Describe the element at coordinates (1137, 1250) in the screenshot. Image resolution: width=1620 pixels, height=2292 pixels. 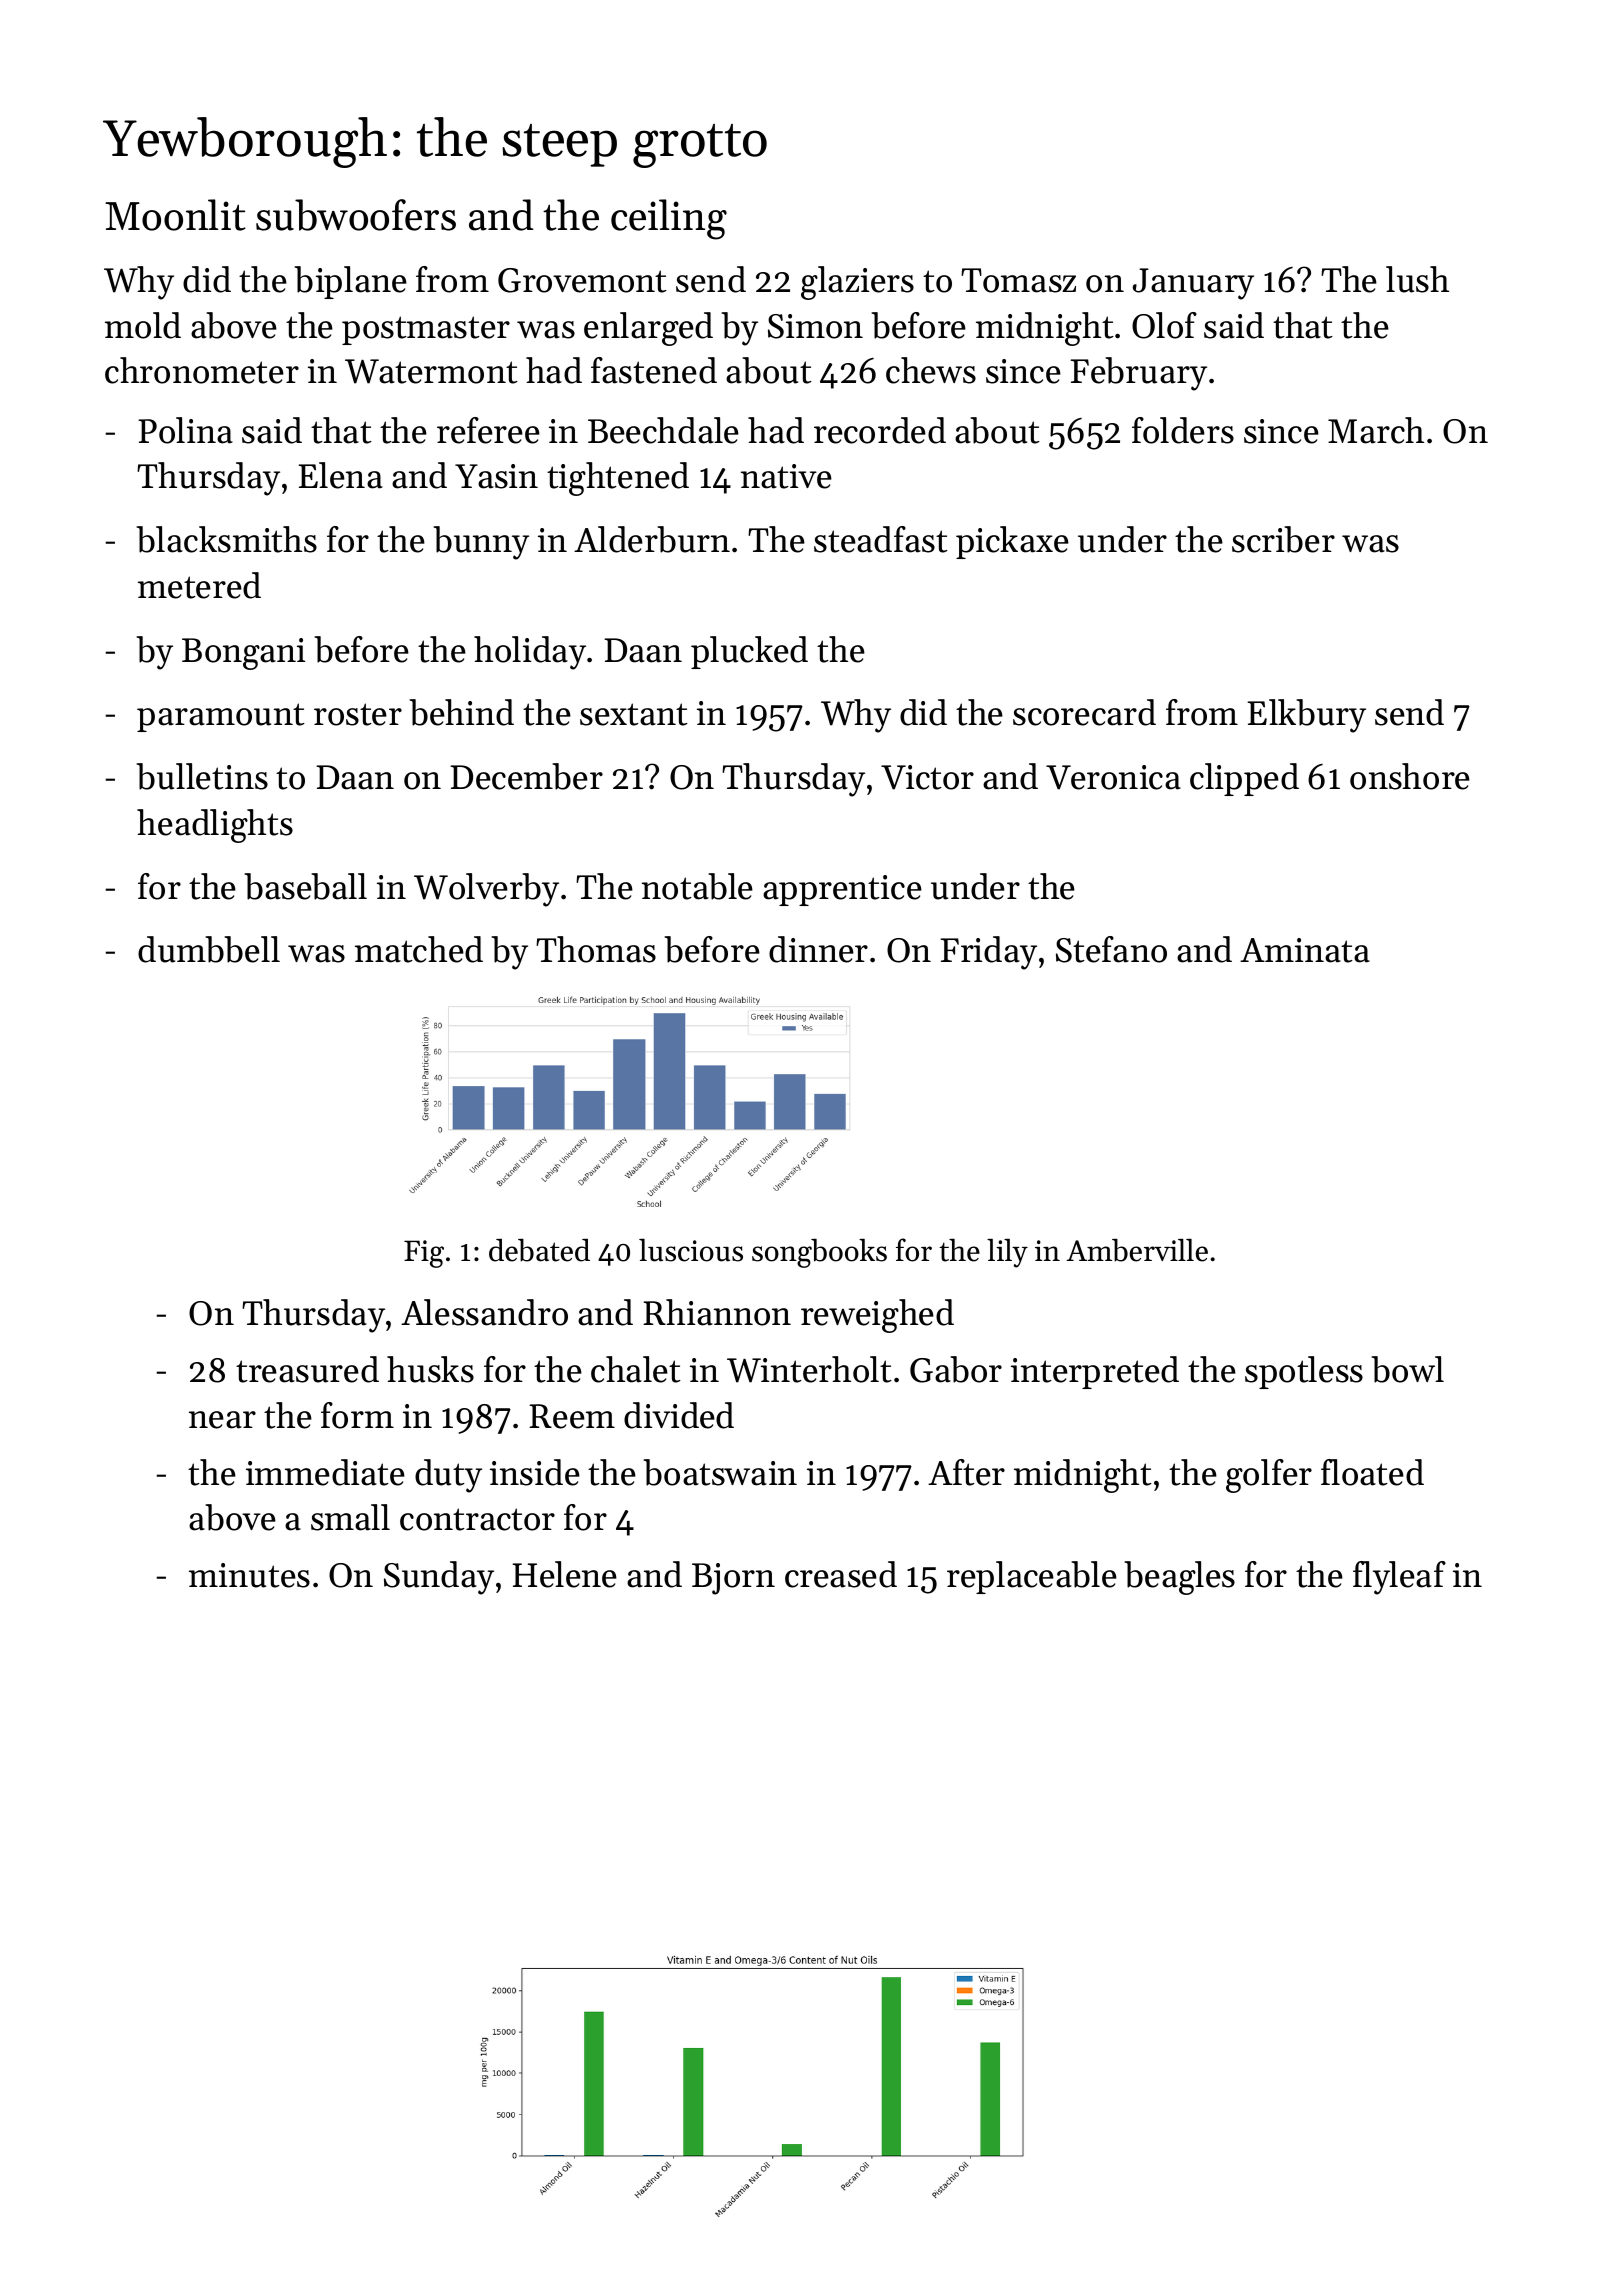
I see `Amberville` at that location.
